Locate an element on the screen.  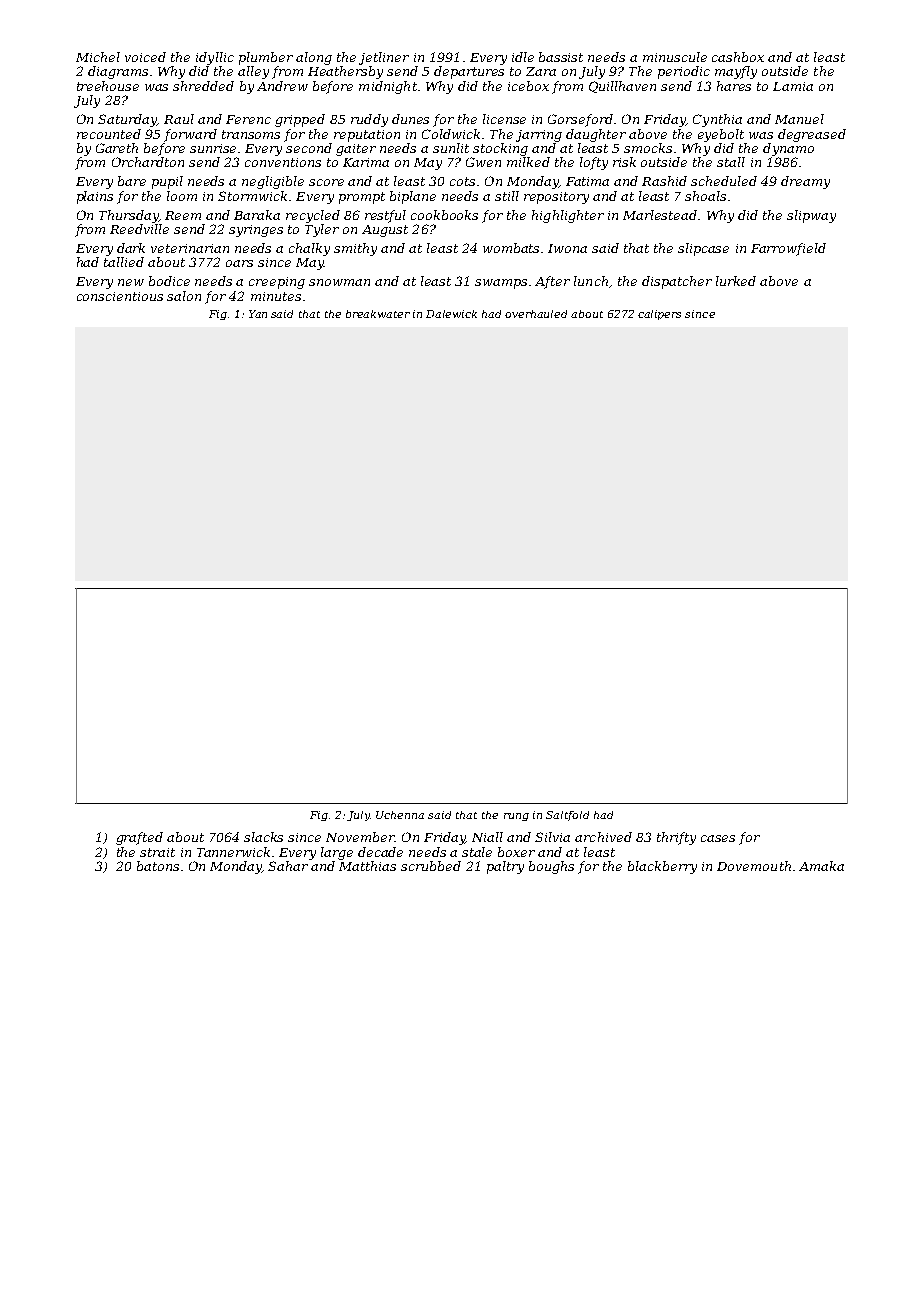
Yan is located at coordinates (258, 314).
